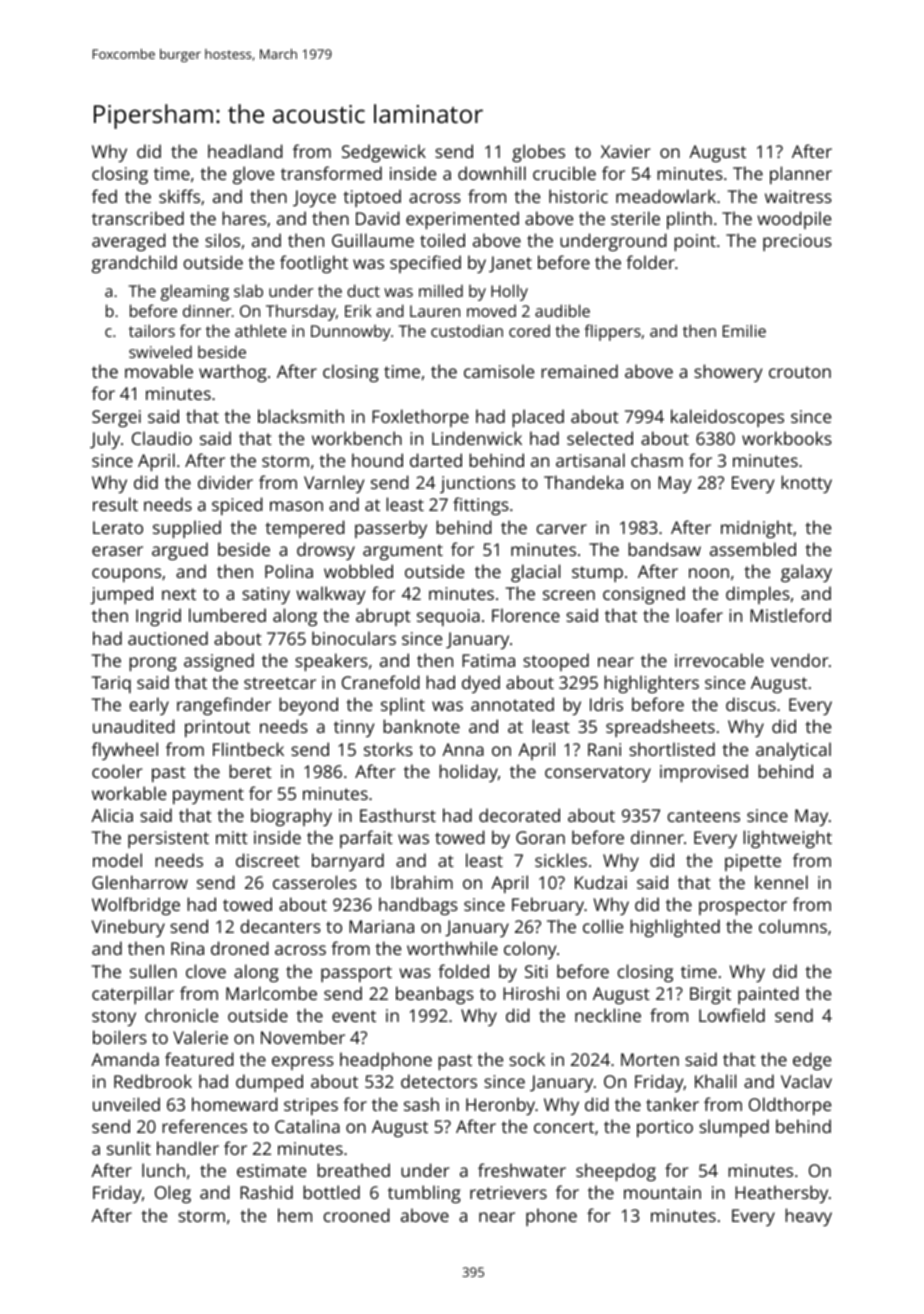  Describe the element at coordinates (422, 882) in the screenshot. I see `Ibrahim` at that location.
